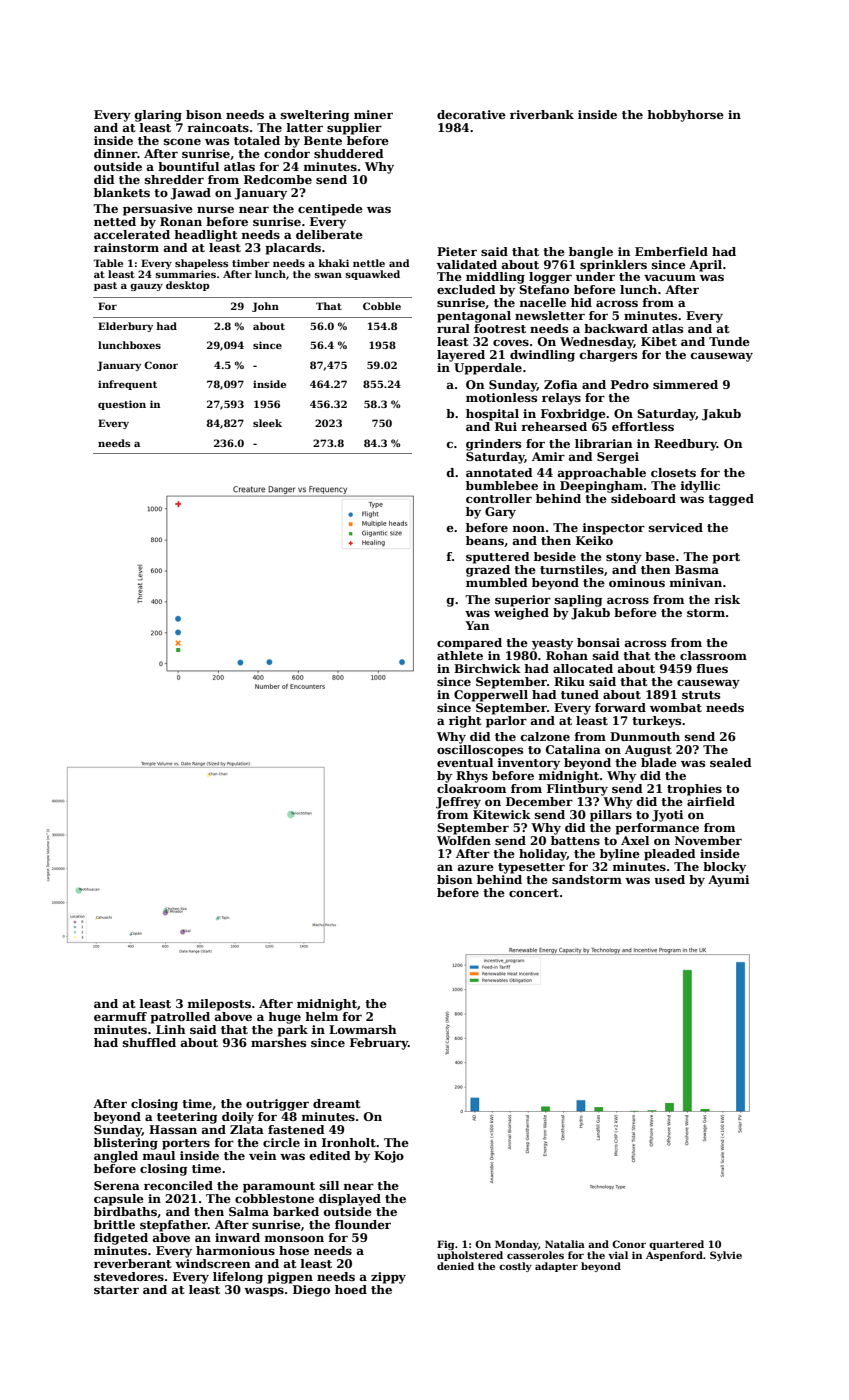 This page has width=849, height=1400. Describe the element at coordinates (132, 234) in the page. I see `accelerated` at that location.
